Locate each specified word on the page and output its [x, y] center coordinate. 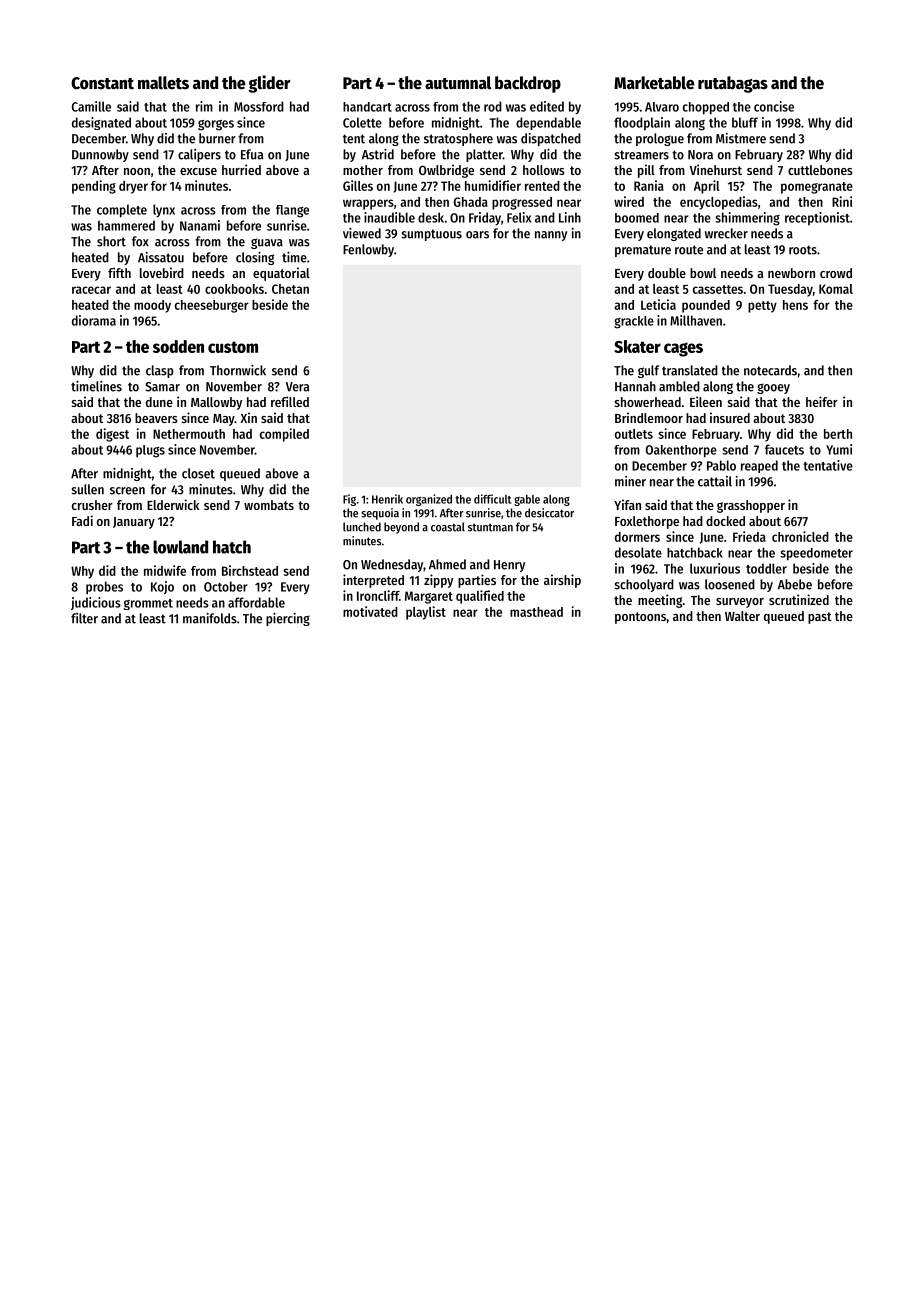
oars [477, 235]
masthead [536, 612]
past [820, 618]
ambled [679, 386]
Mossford [259, 106]
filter [84, 618]
